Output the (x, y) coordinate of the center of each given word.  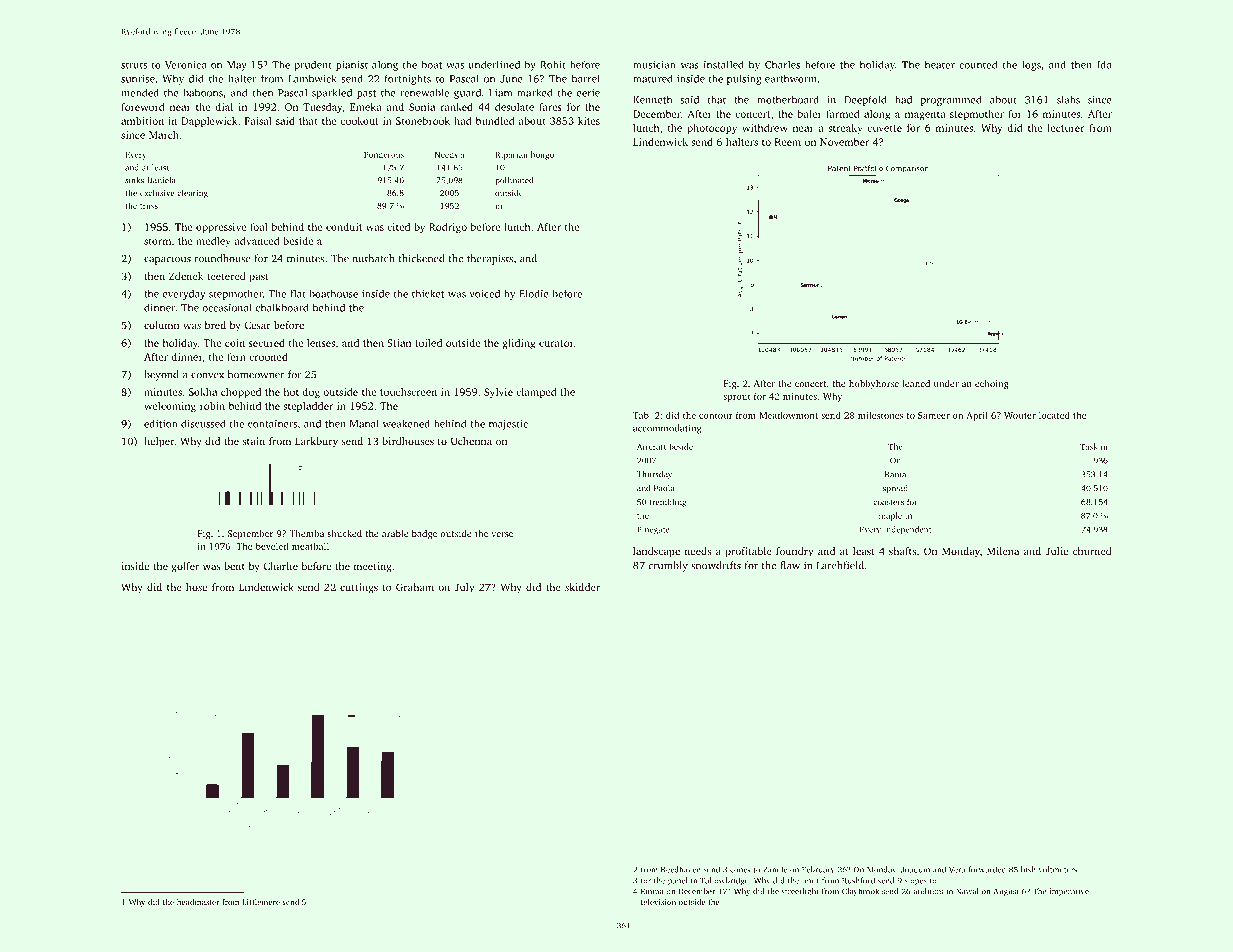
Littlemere (261, 902)
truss (149, 206)
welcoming (170, 407)
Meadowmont (788, 415)
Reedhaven (681, 869)
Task (1089, 446)
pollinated (514, 181)
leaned (916, 383)
